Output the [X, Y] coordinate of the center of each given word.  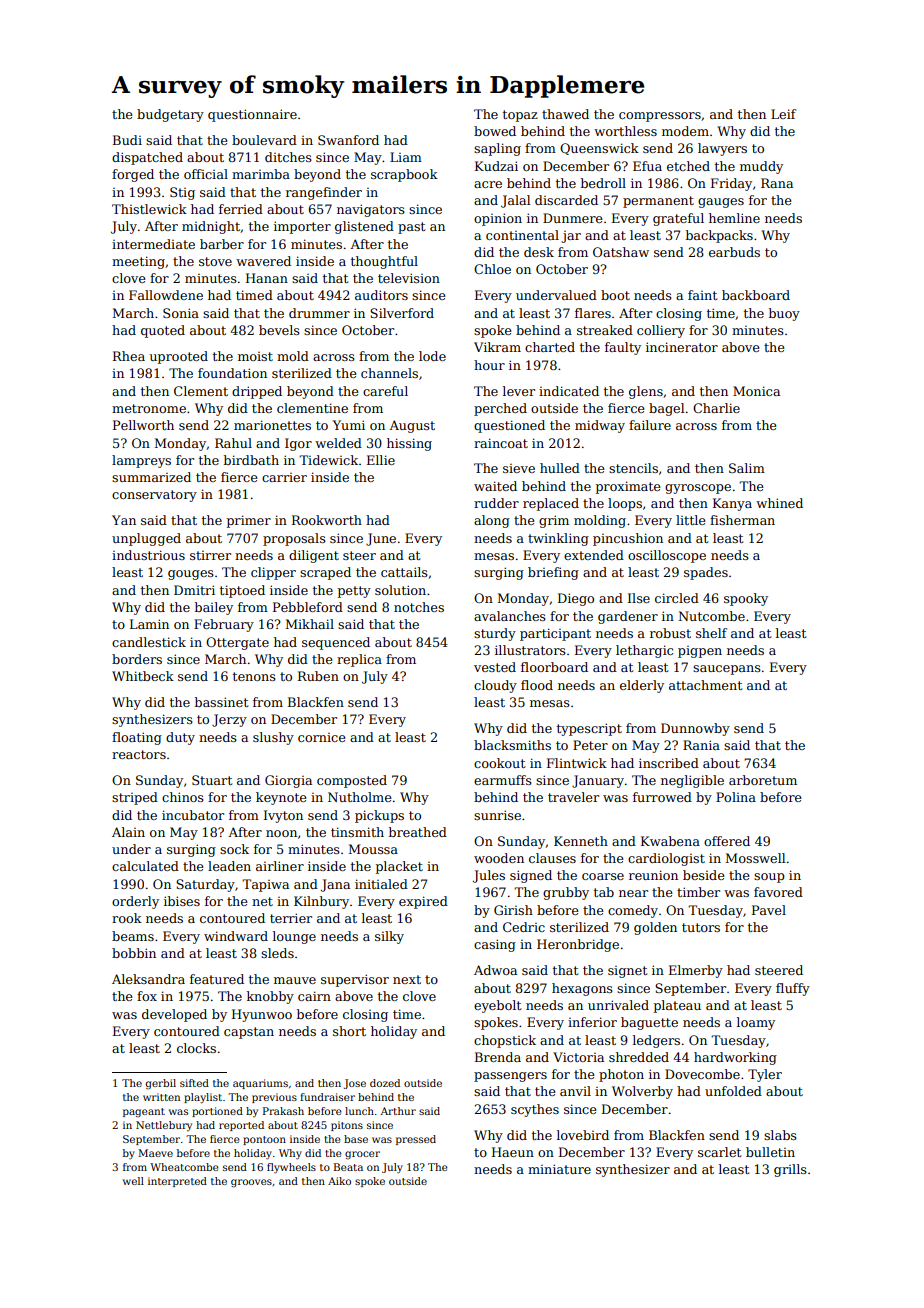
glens [646, 392]
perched [500, 409]
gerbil [161, 1084]
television [409, 278]
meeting [138, 262]
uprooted [179, 357]
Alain [128, 832]
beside [703, 875]
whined [779, 503]
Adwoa [495, 970]
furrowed [662, 797]
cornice [321, 737]
